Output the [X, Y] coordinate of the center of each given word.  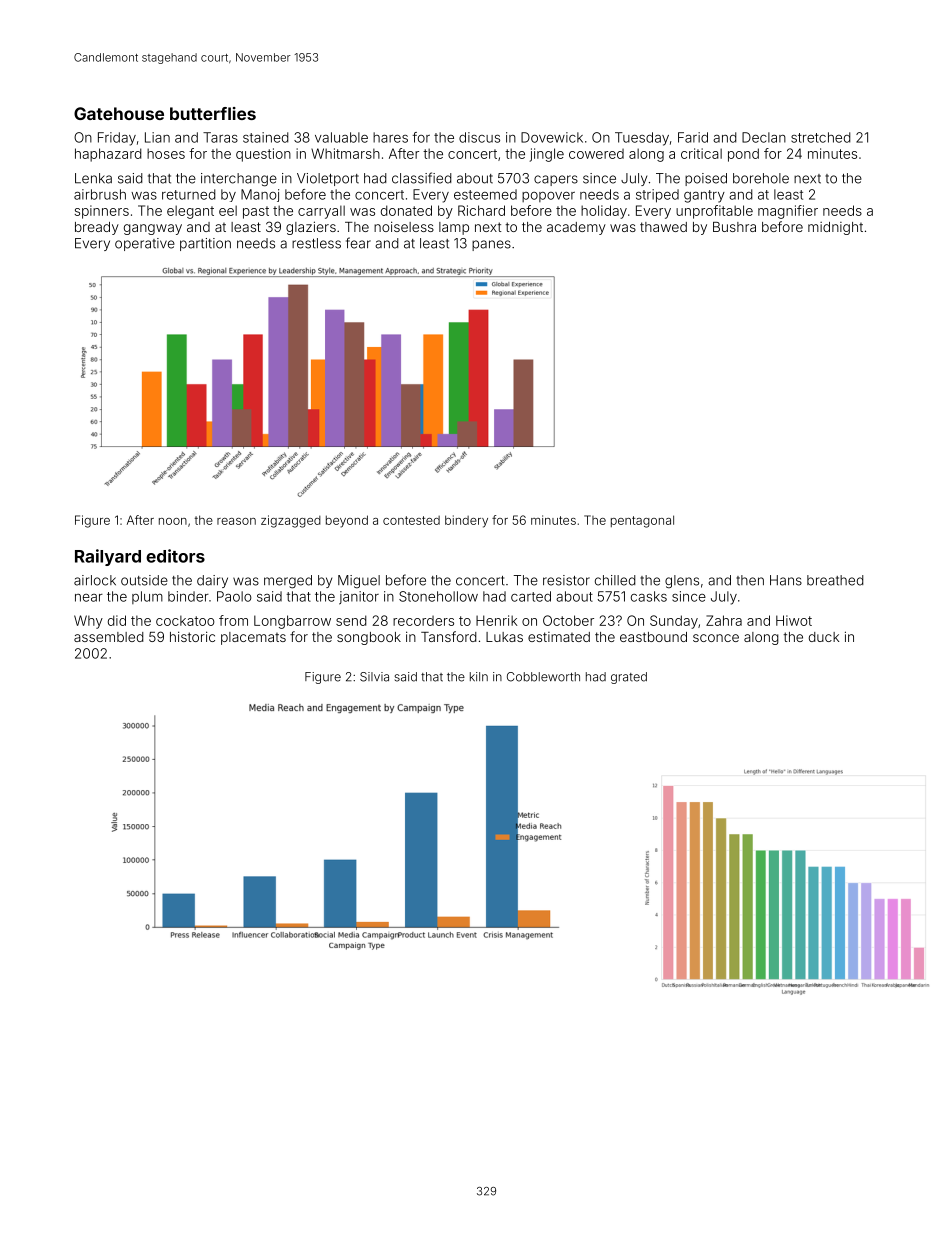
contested [411, 520]
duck [824, 637]
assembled [109, 637]
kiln [479, 676]
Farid [693, 137]
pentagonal [642, 521]
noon [173, 521]
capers [556, 180]
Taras [220, 137]
